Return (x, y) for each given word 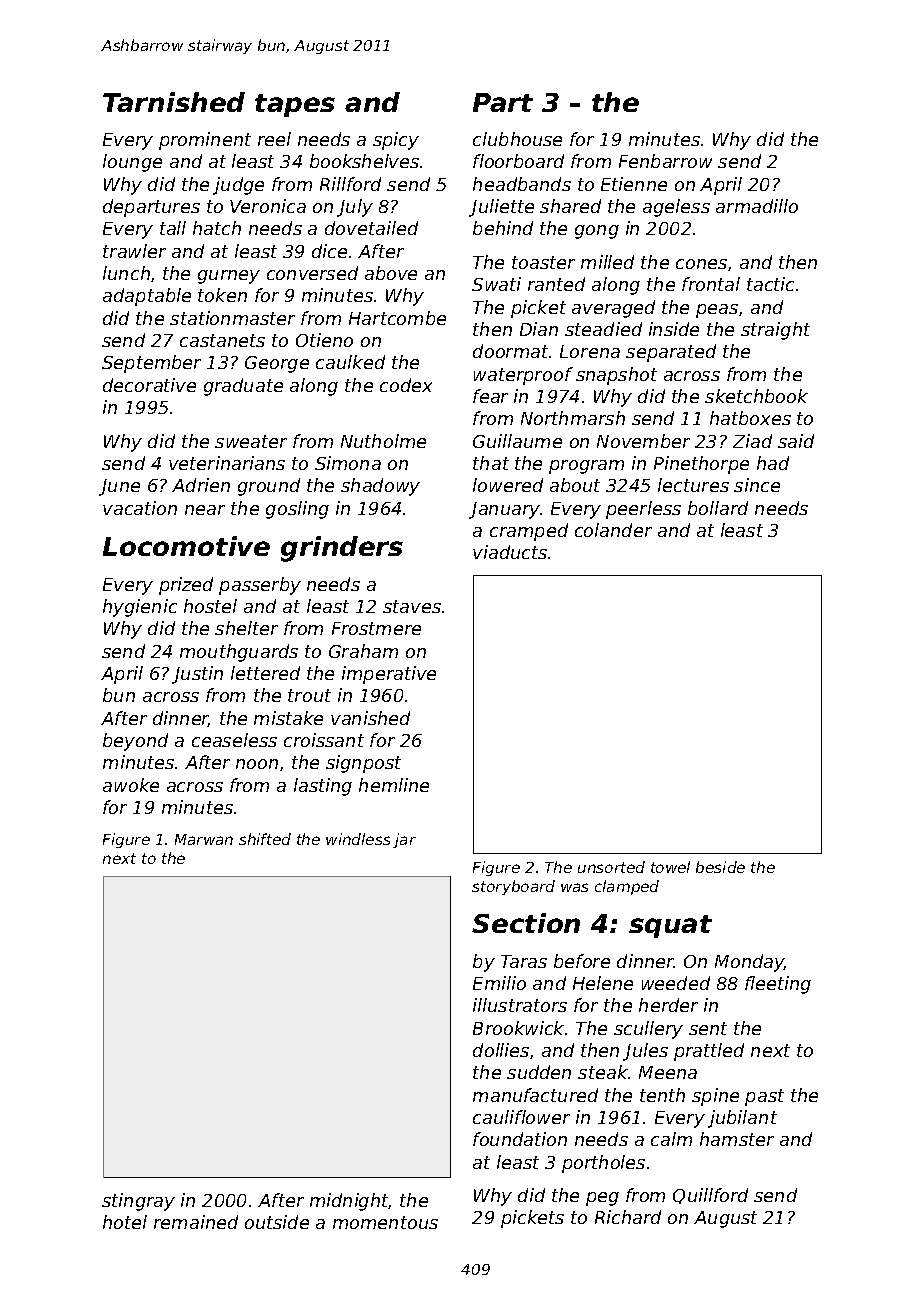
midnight (349, 1202)
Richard (628, 1217)
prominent (205, 141)
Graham (363, 651)
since (757, 485)
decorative (149, 385)
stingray (138, 1202)
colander (613, 530)
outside (277, 1222)
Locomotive (186, 546)
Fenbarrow (665, 161)
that (491, 463)
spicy (396, 141)
